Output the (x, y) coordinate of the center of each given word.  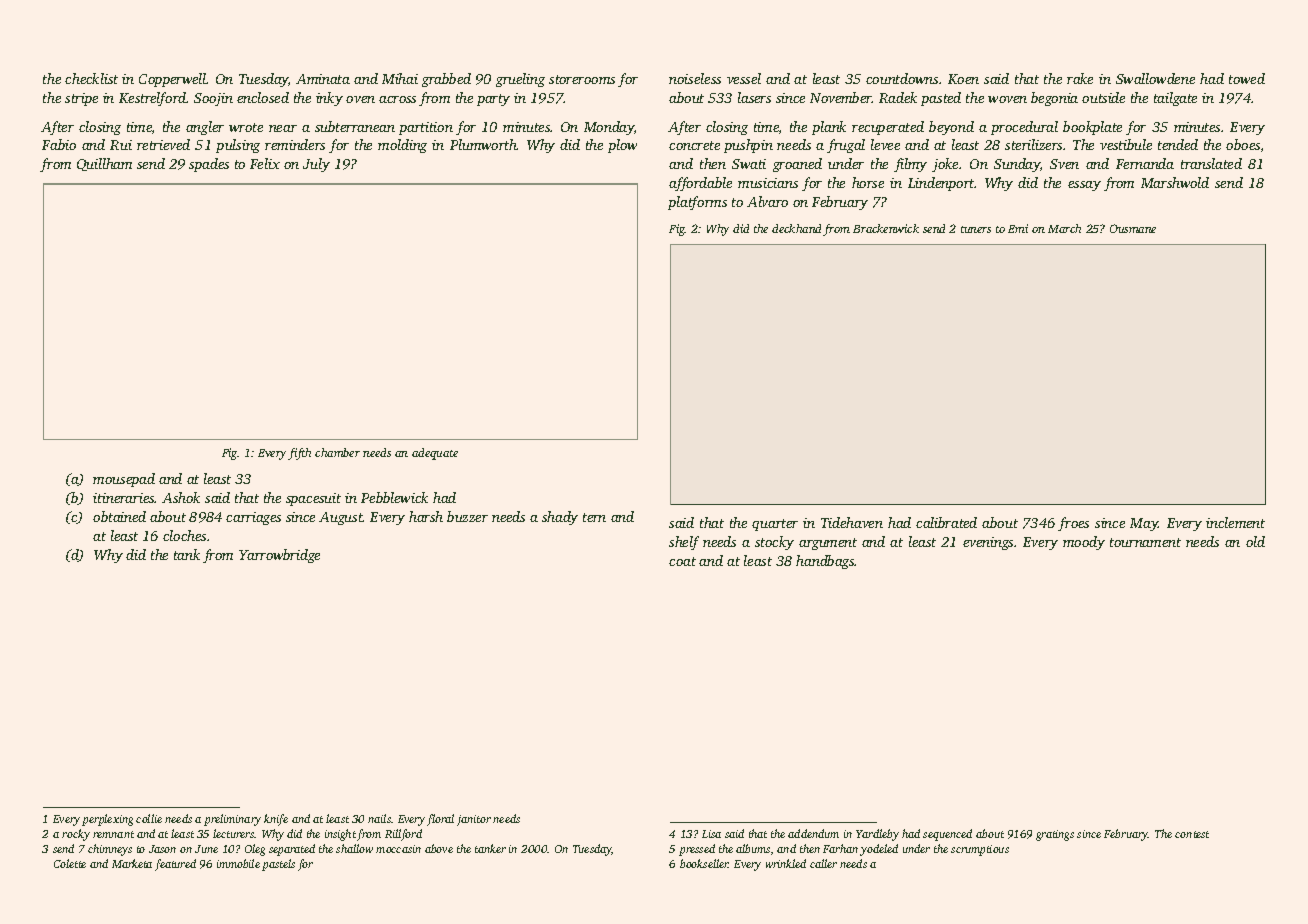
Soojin (213, 99)
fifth (299, 454)
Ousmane (1133, 228)
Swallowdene (1155, 78)
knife (276, 820)
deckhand (796, 228)
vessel (744, 78)
